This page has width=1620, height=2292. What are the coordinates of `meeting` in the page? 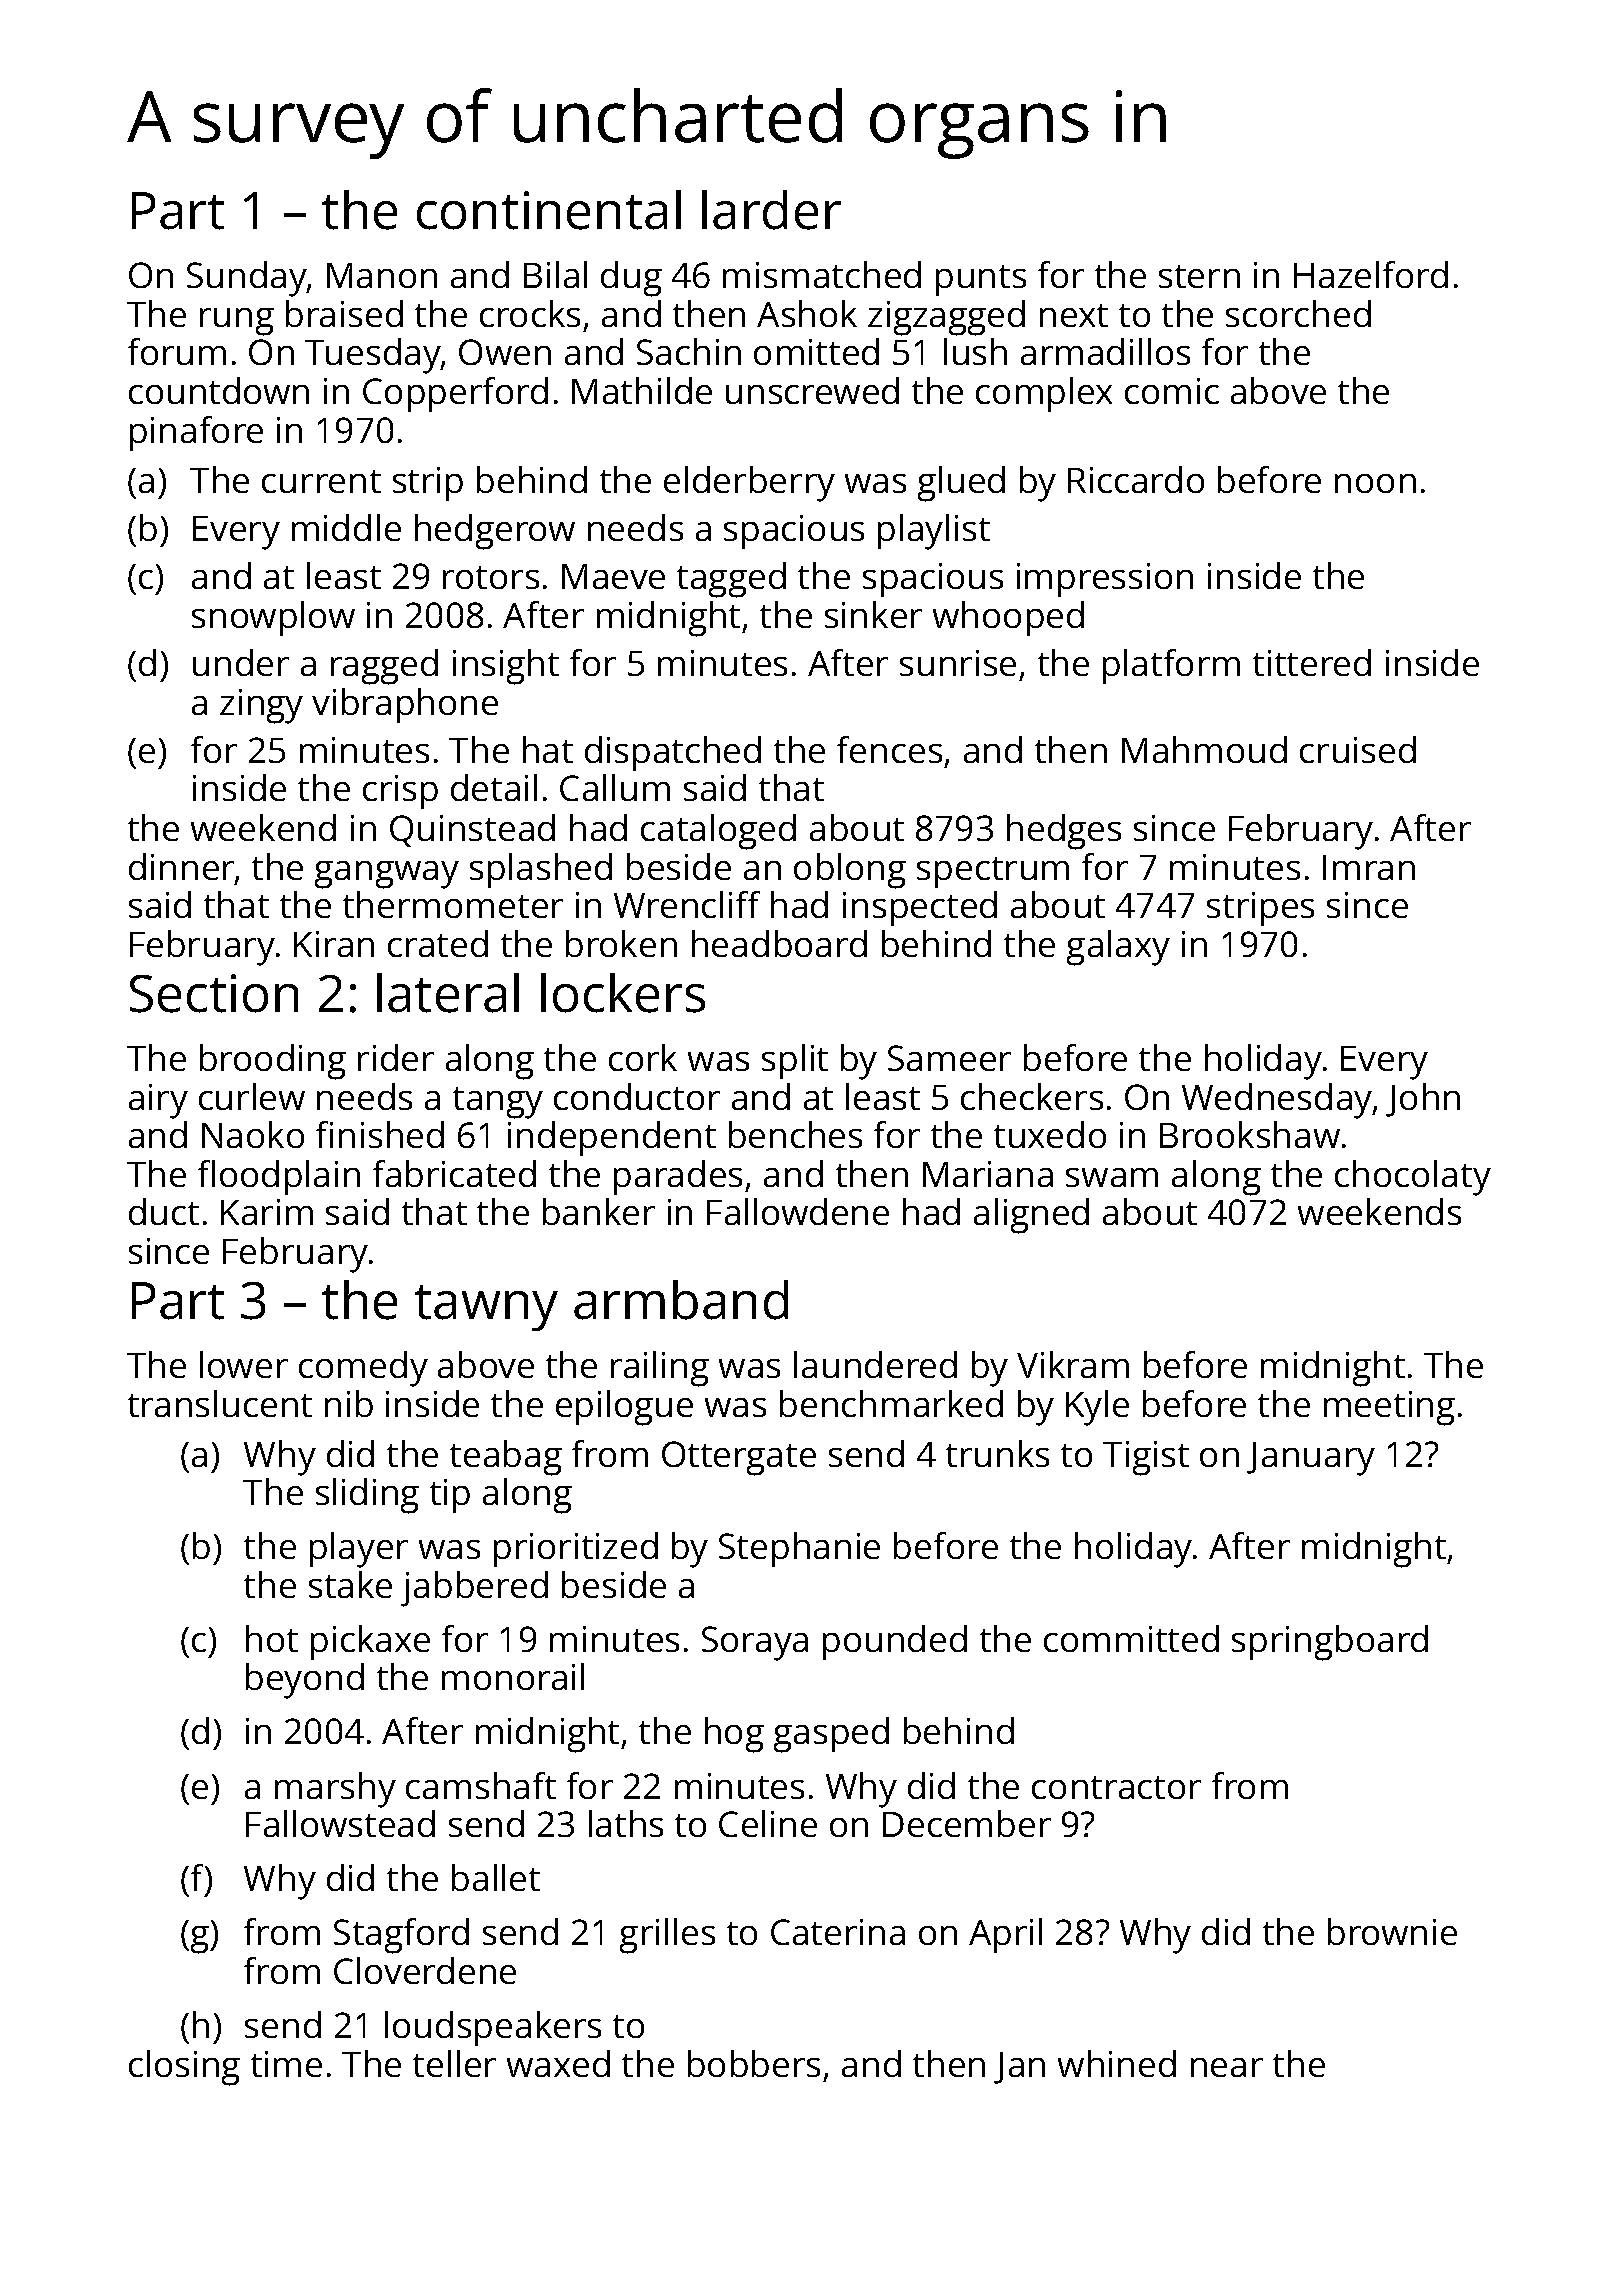 It's located at (1389, 1408).
